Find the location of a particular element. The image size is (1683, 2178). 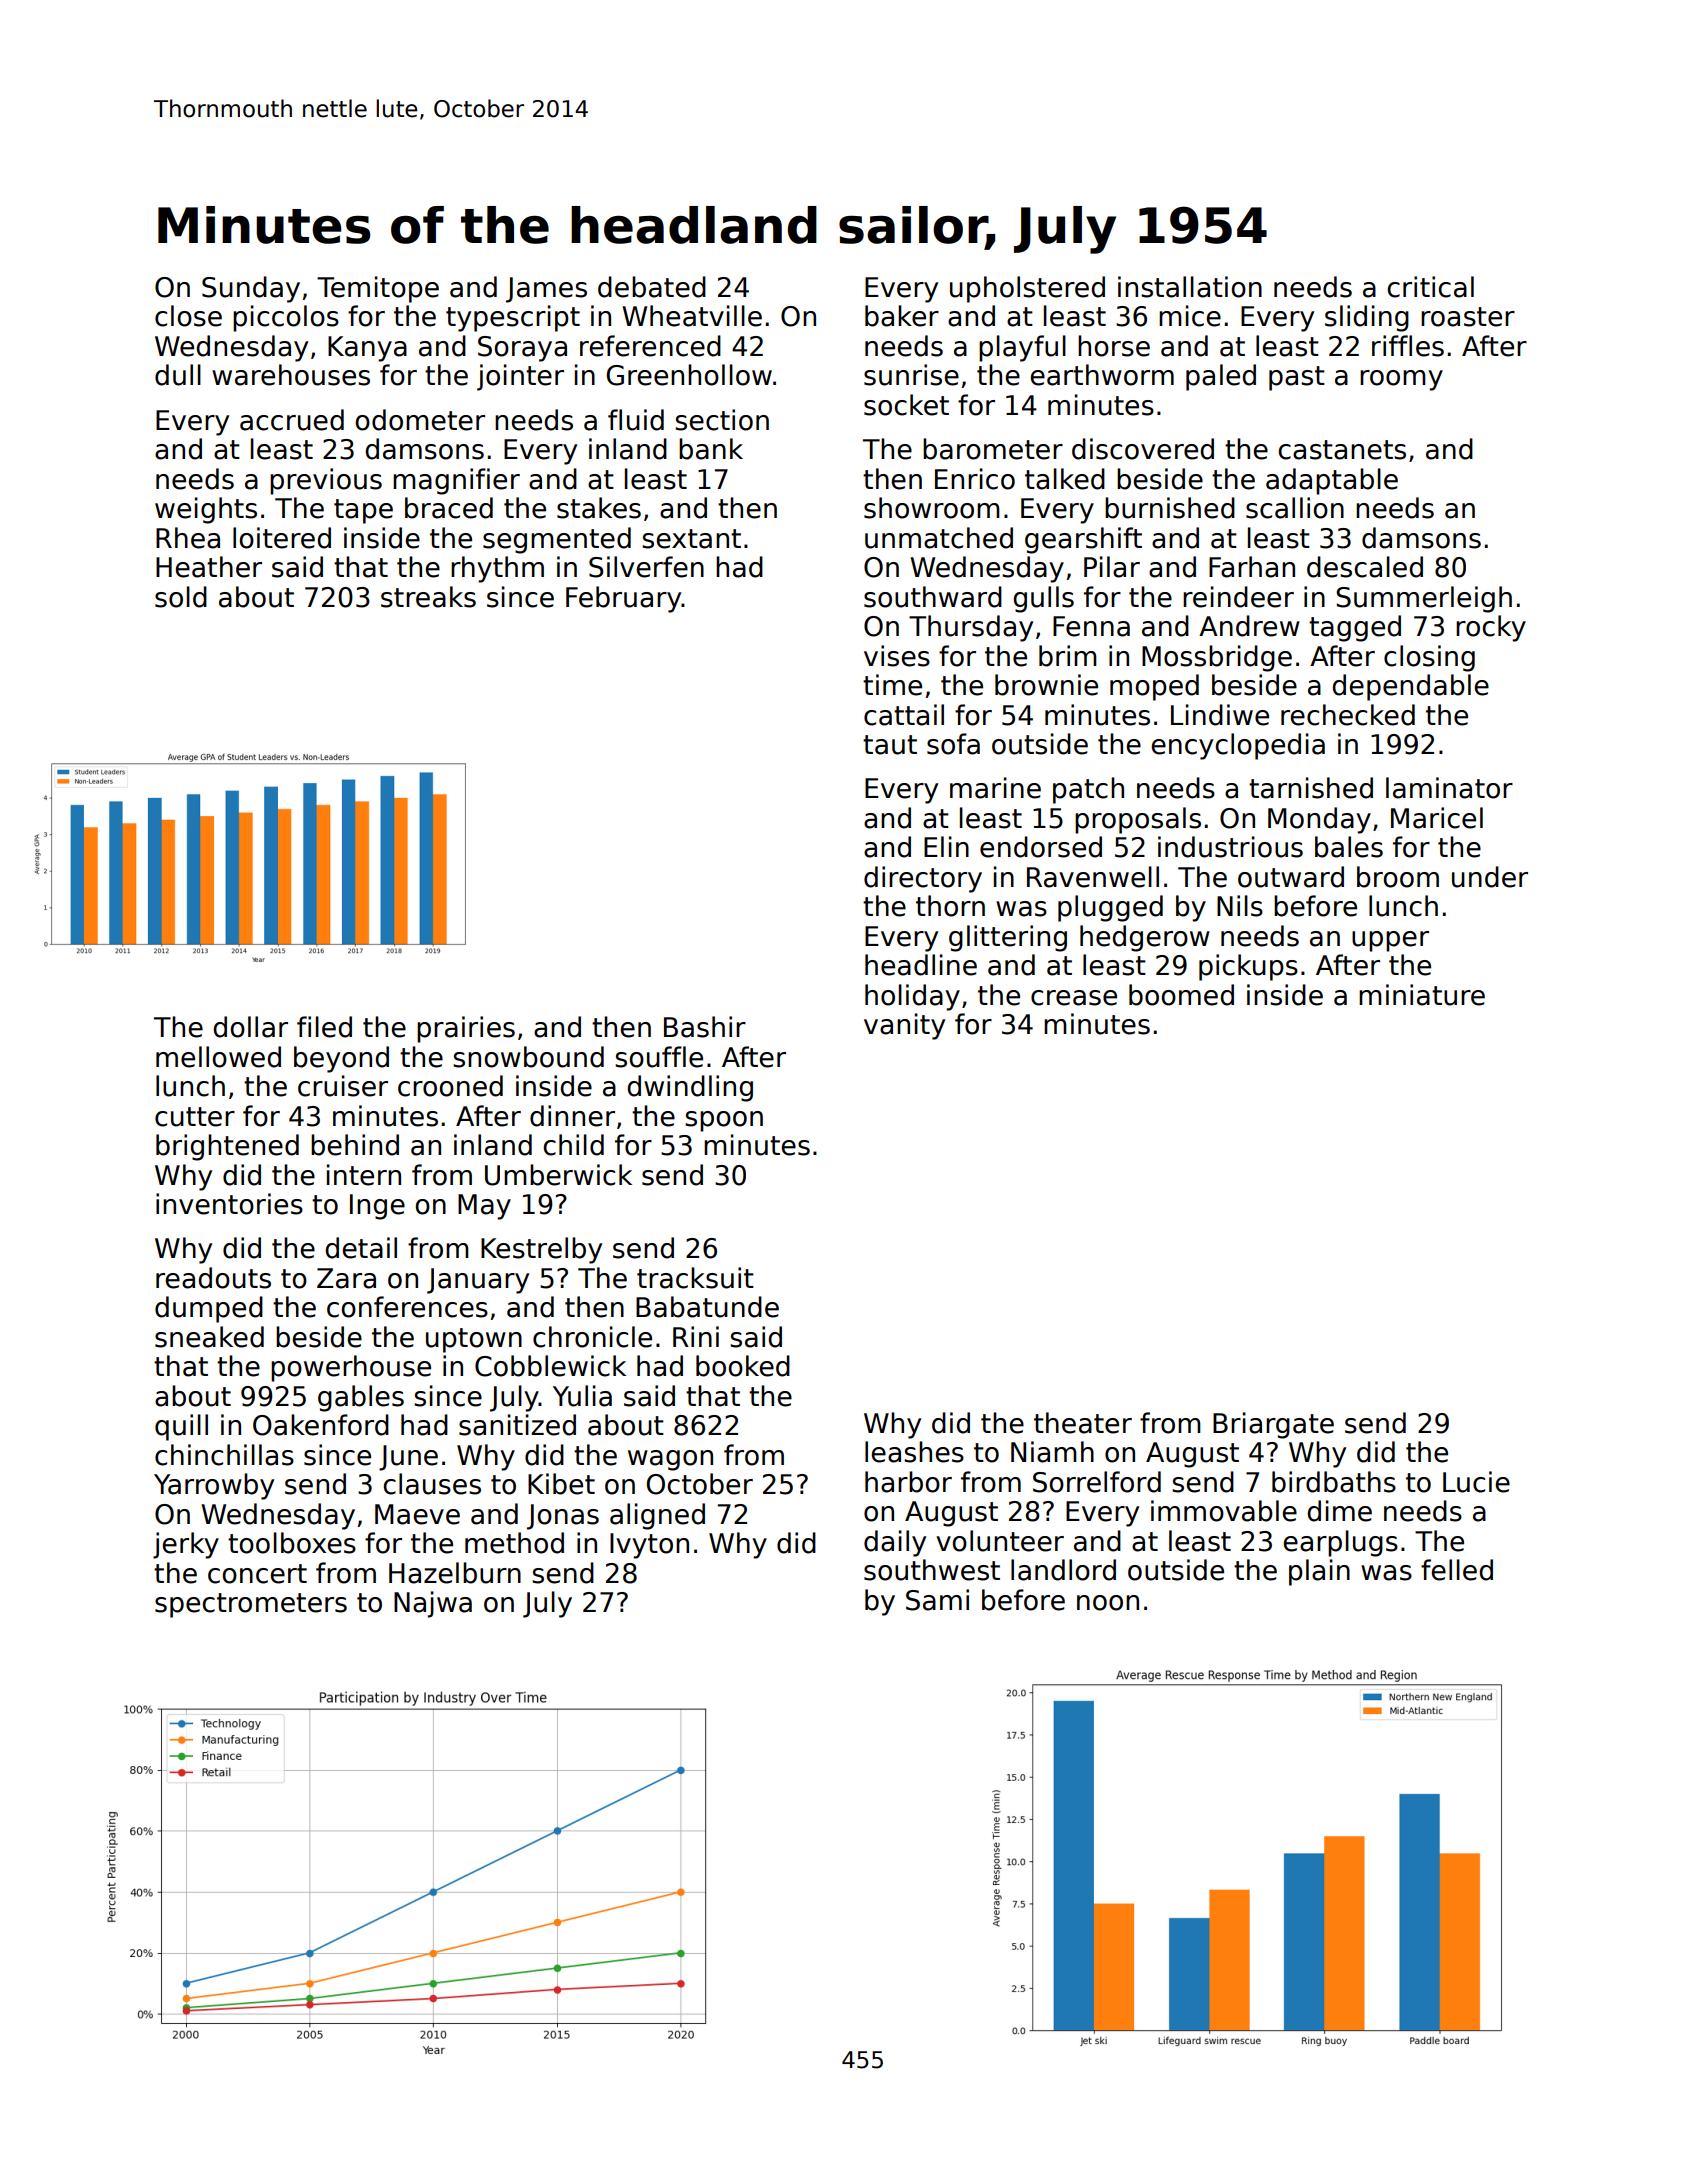

Inge is located at coordinates (377, 1207).
